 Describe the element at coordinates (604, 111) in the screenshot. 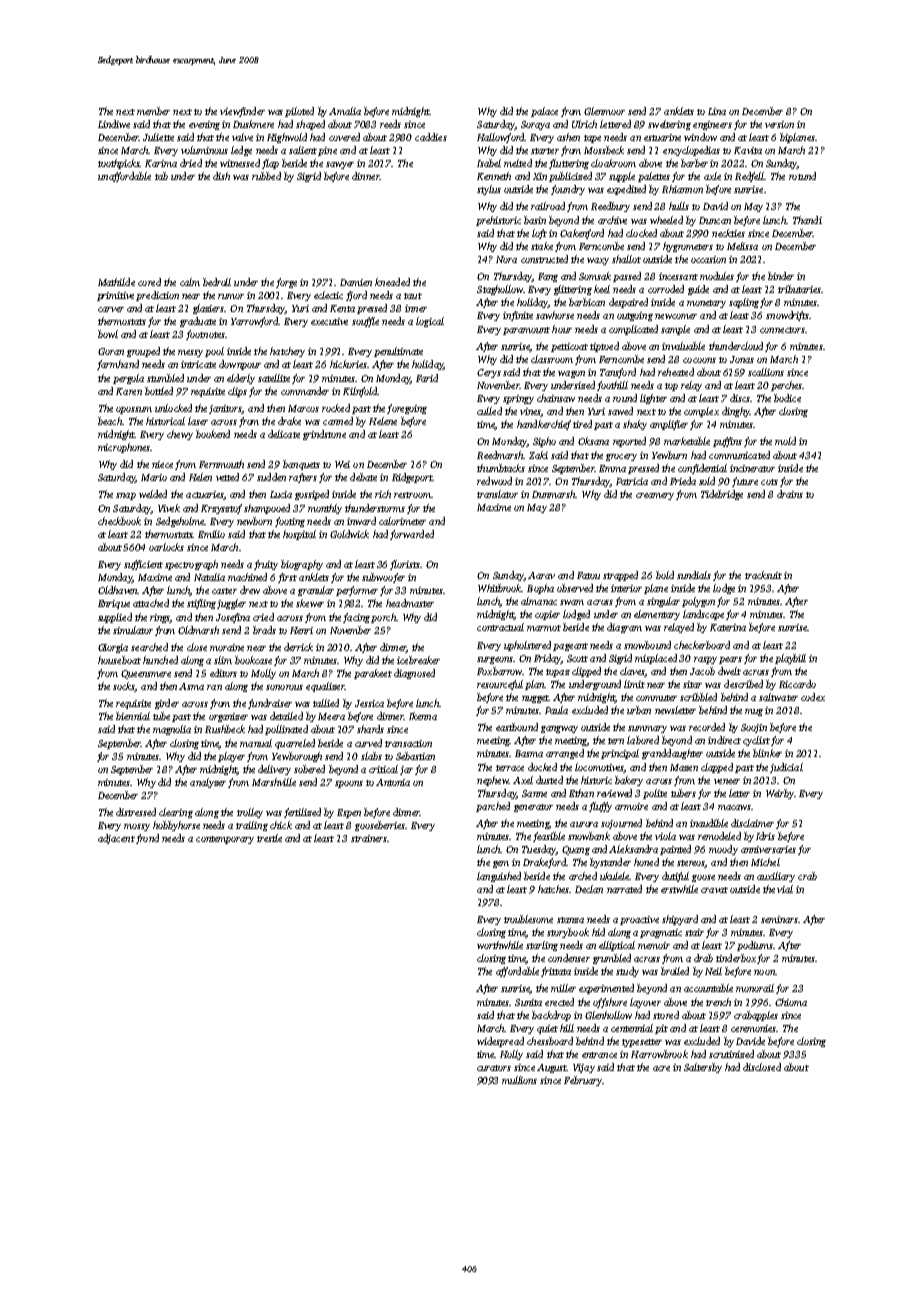

I see `Glenmoor` at that location.
